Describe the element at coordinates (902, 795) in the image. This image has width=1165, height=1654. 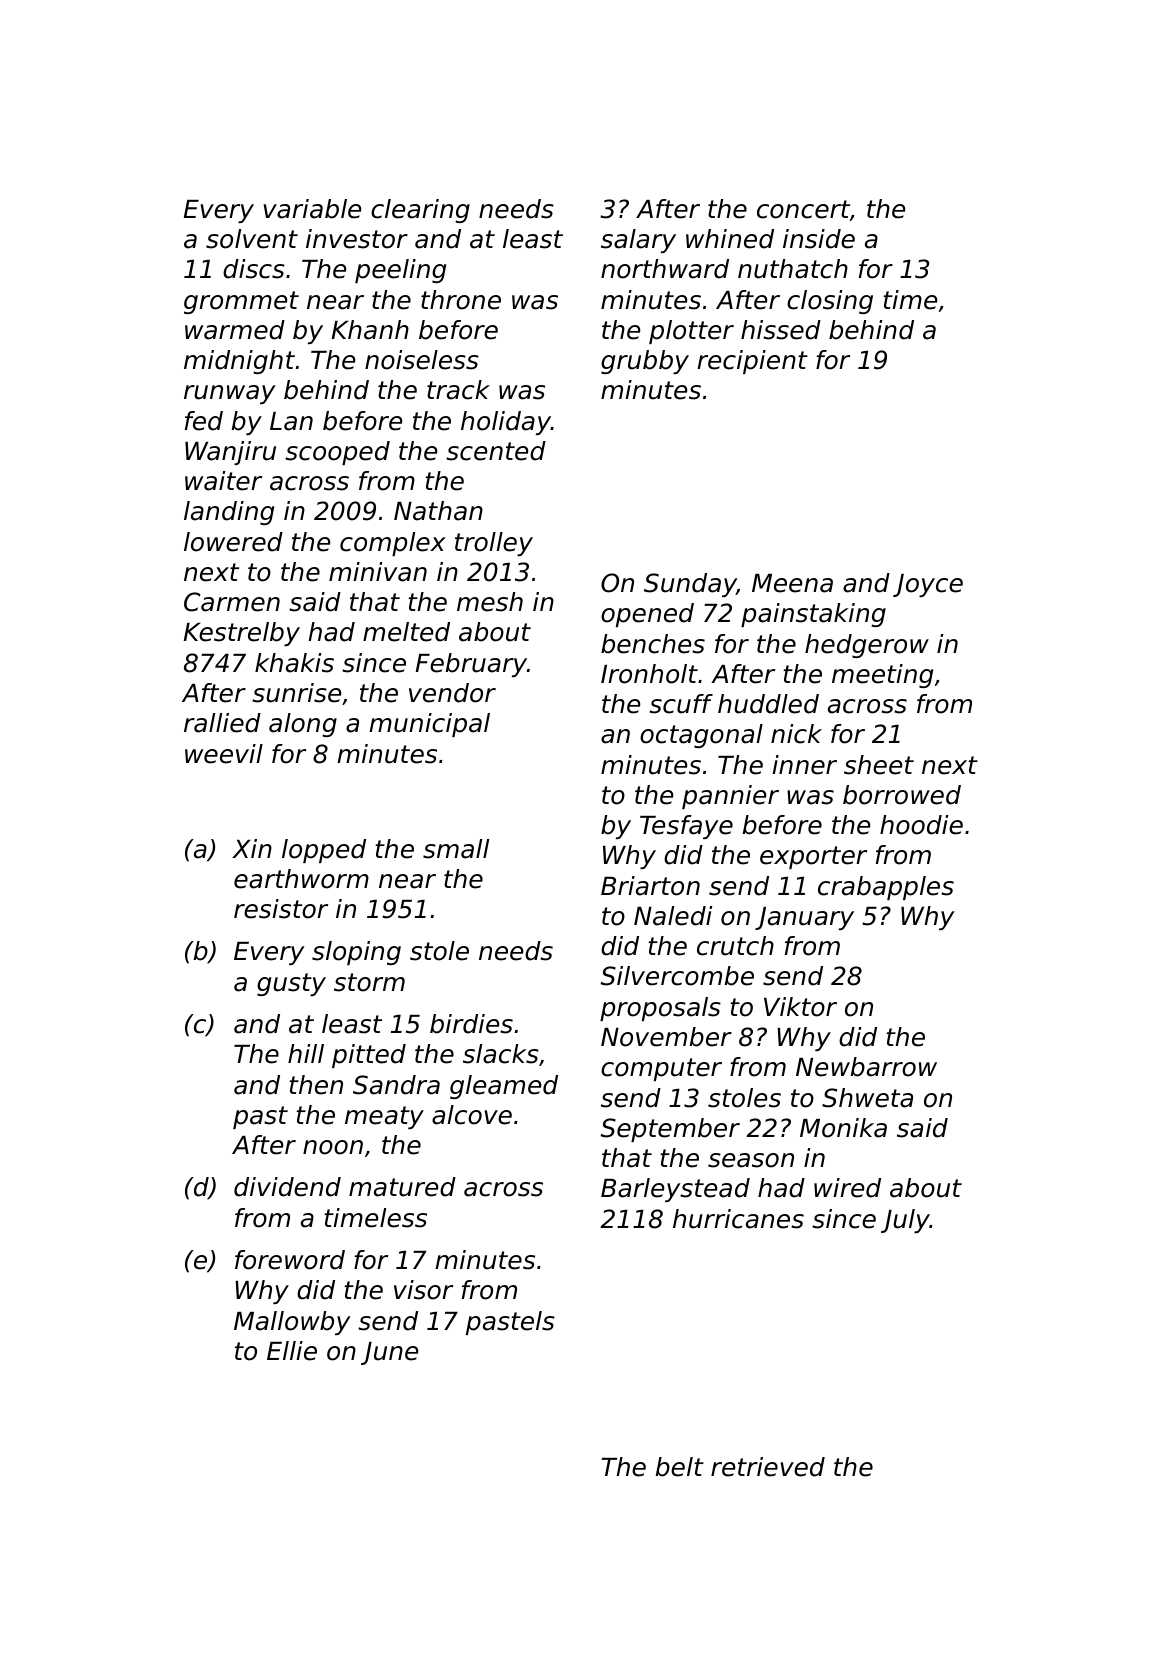
I see `borrowed` at that location.
